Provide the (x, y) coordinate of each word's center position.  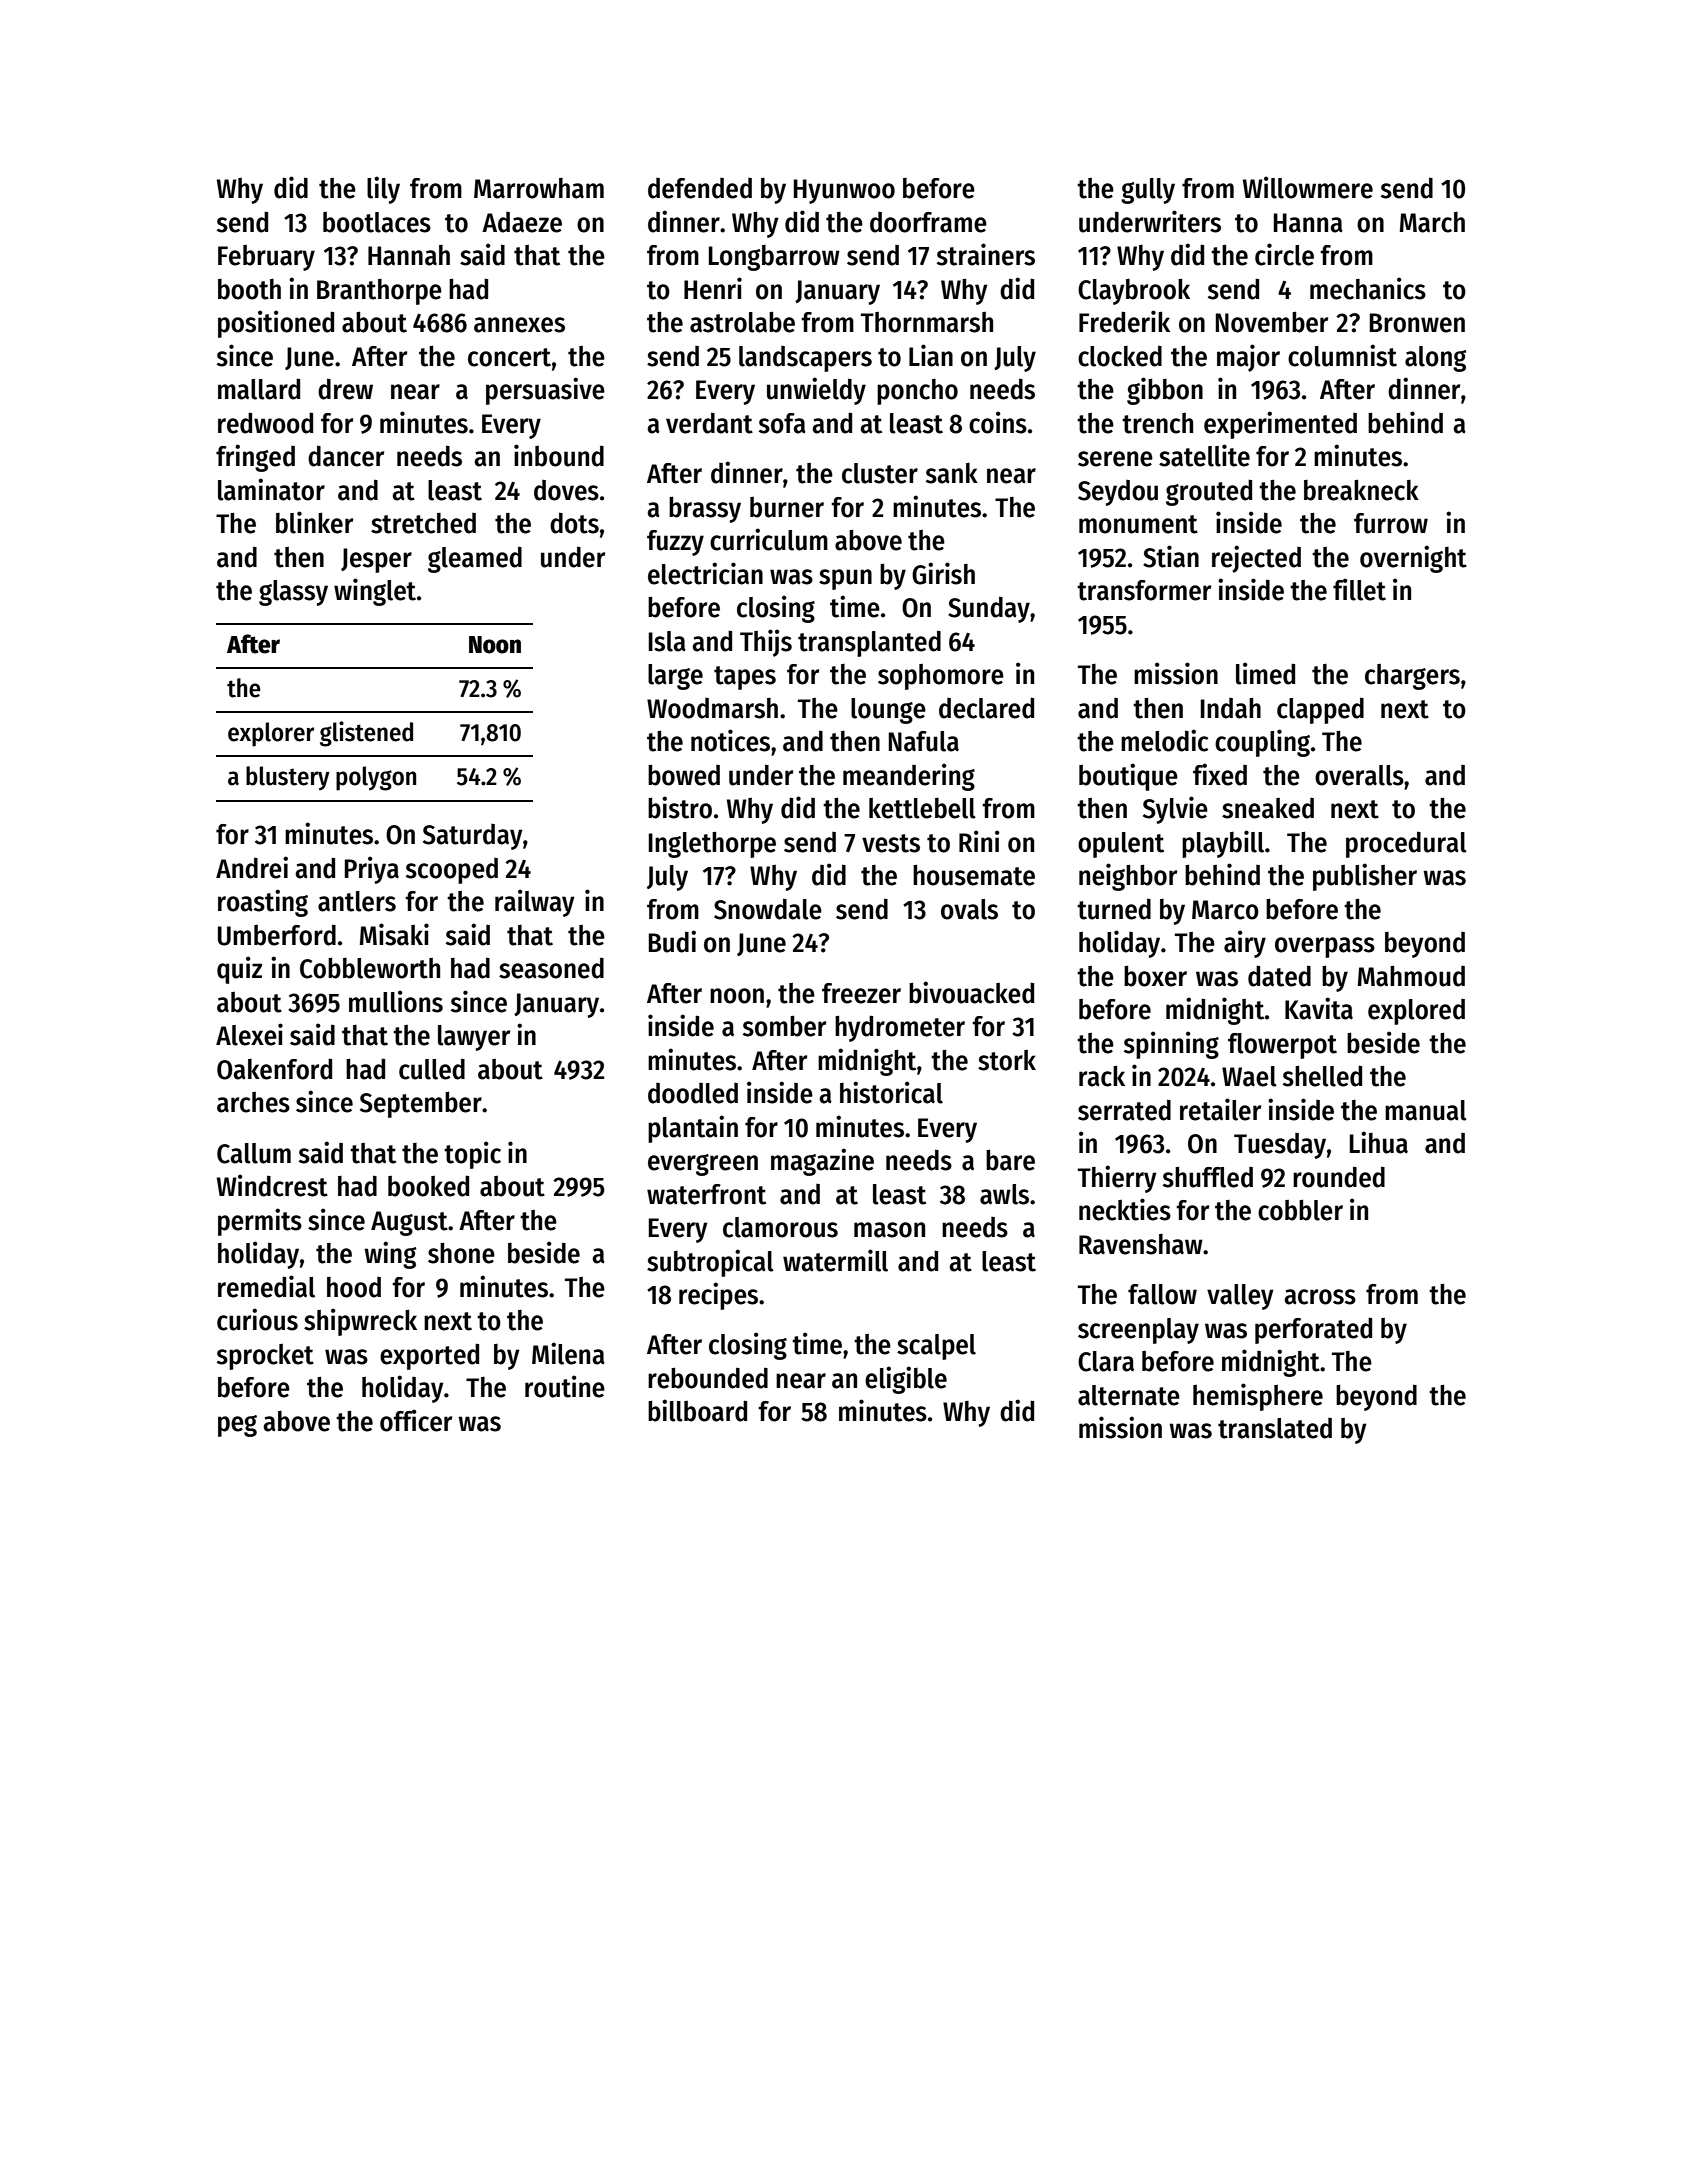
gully (1148, 191)
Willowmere (1308, 187)
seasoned (551, 968)
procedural (1406, 844)
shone (461, 1253)
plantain (693, 1129)
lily (383, 190)
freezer (861, 993)
